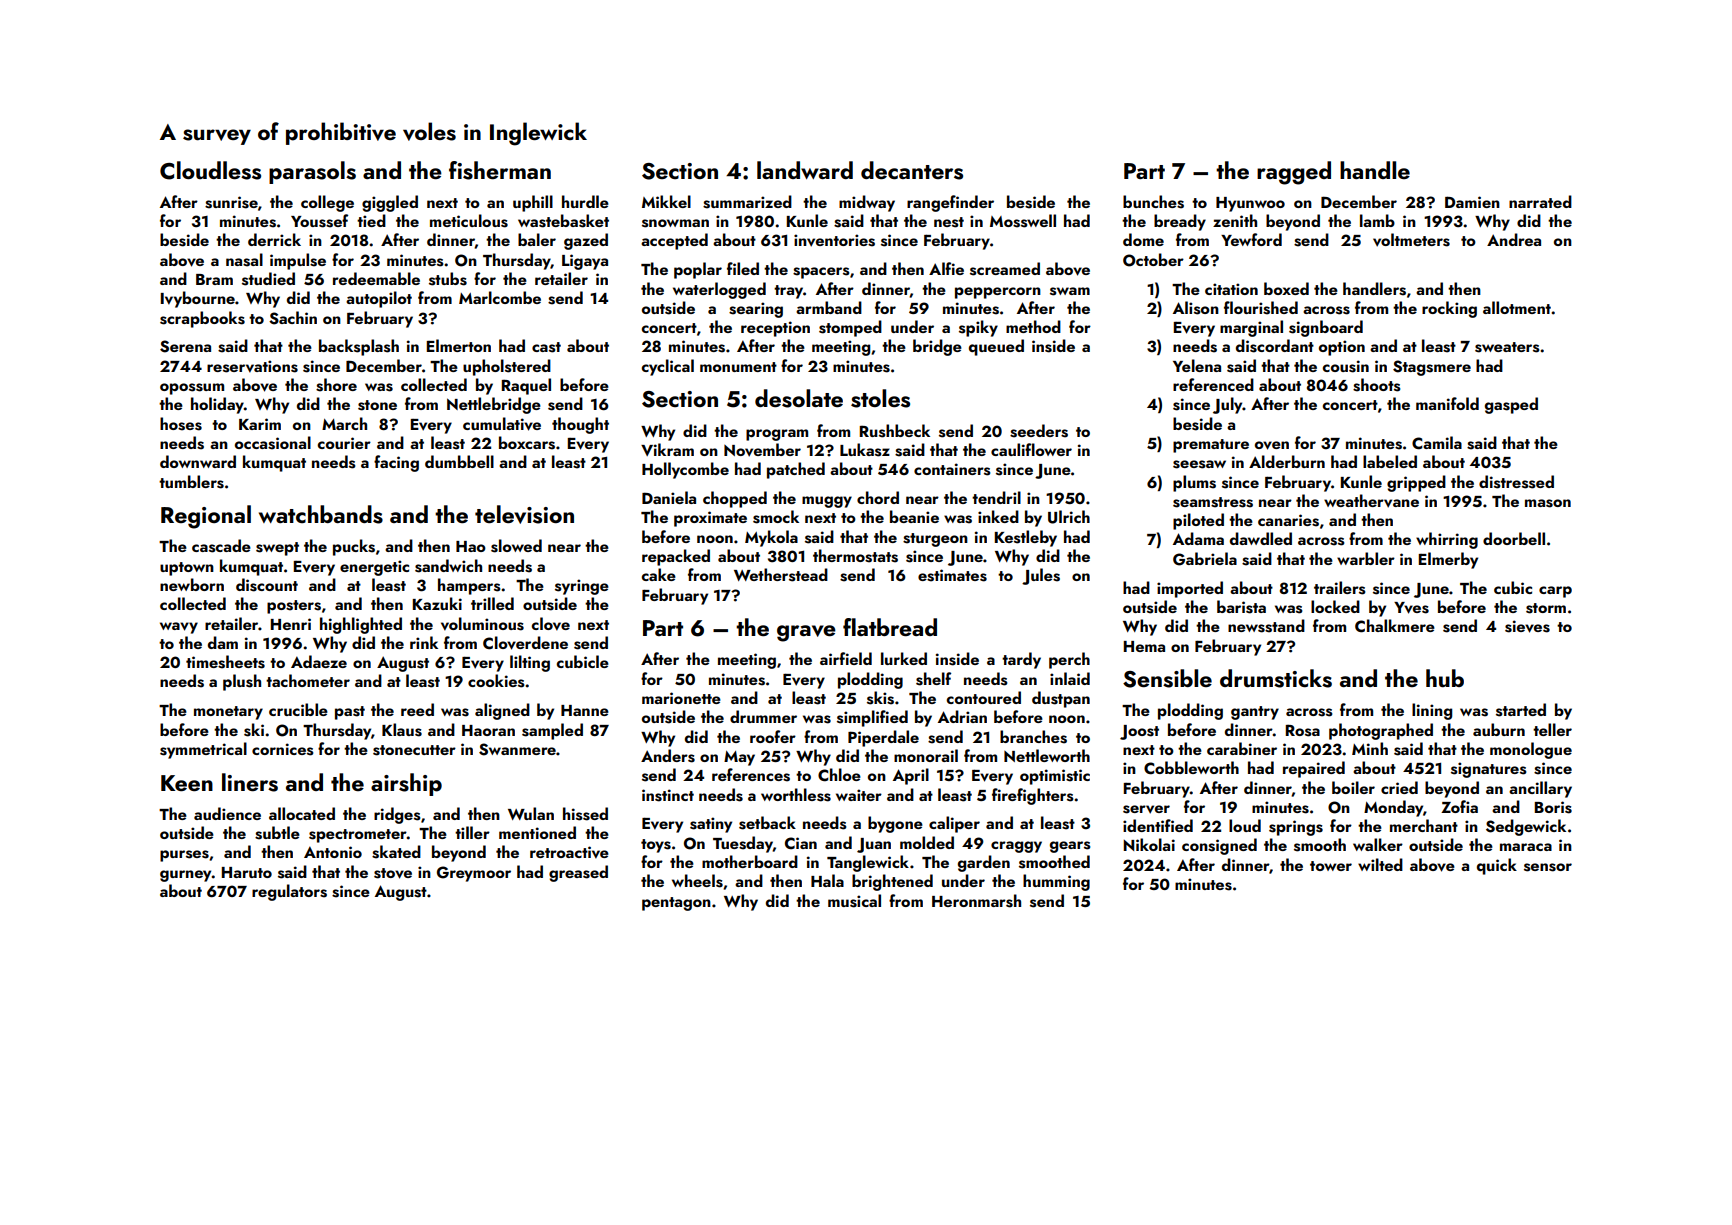  I want to click on sieves, so click(1527, 626).
